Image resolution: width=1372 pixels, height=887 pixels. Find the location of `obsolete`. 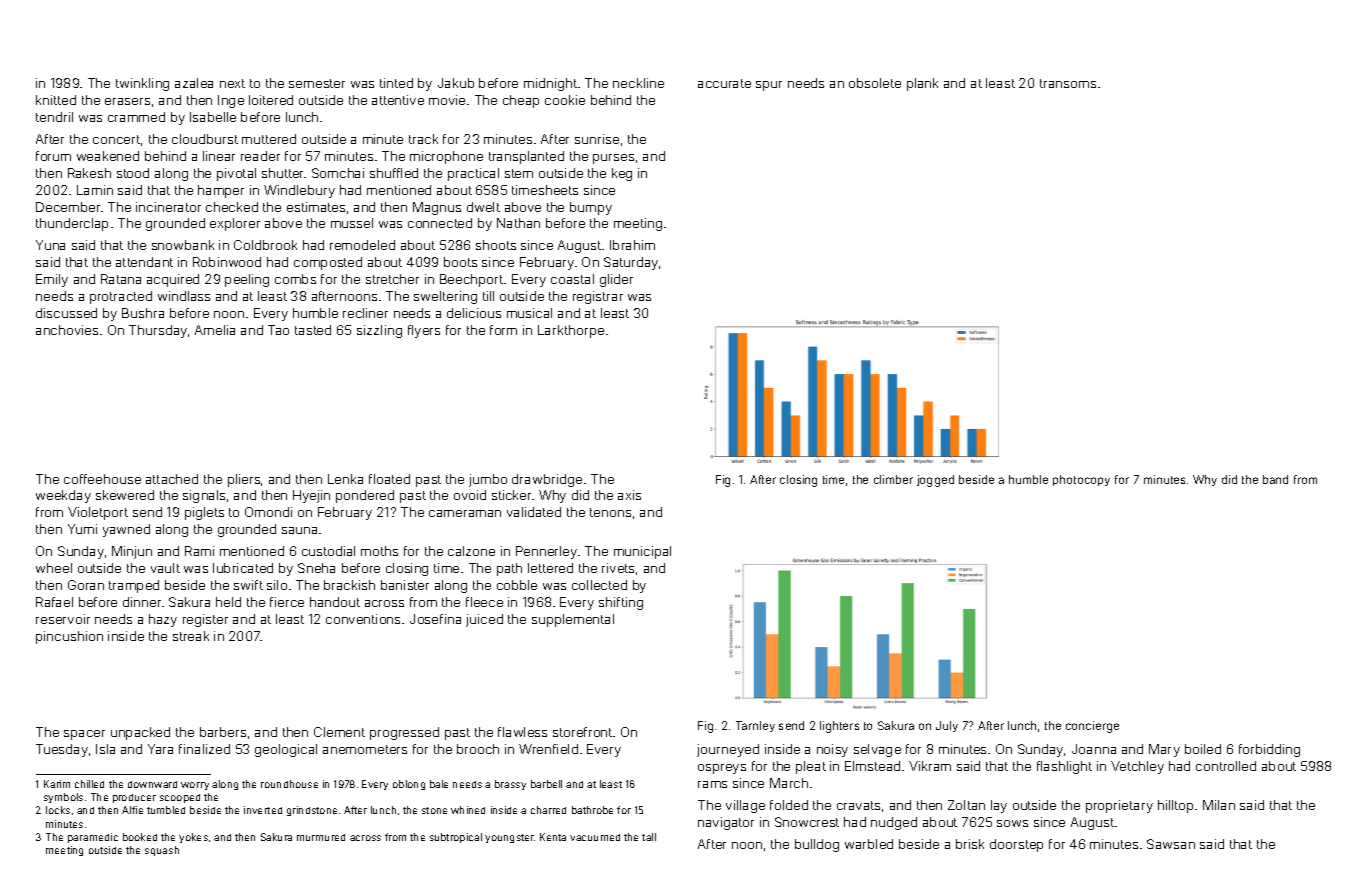

obsolete is located at coordinates (875, 83).
